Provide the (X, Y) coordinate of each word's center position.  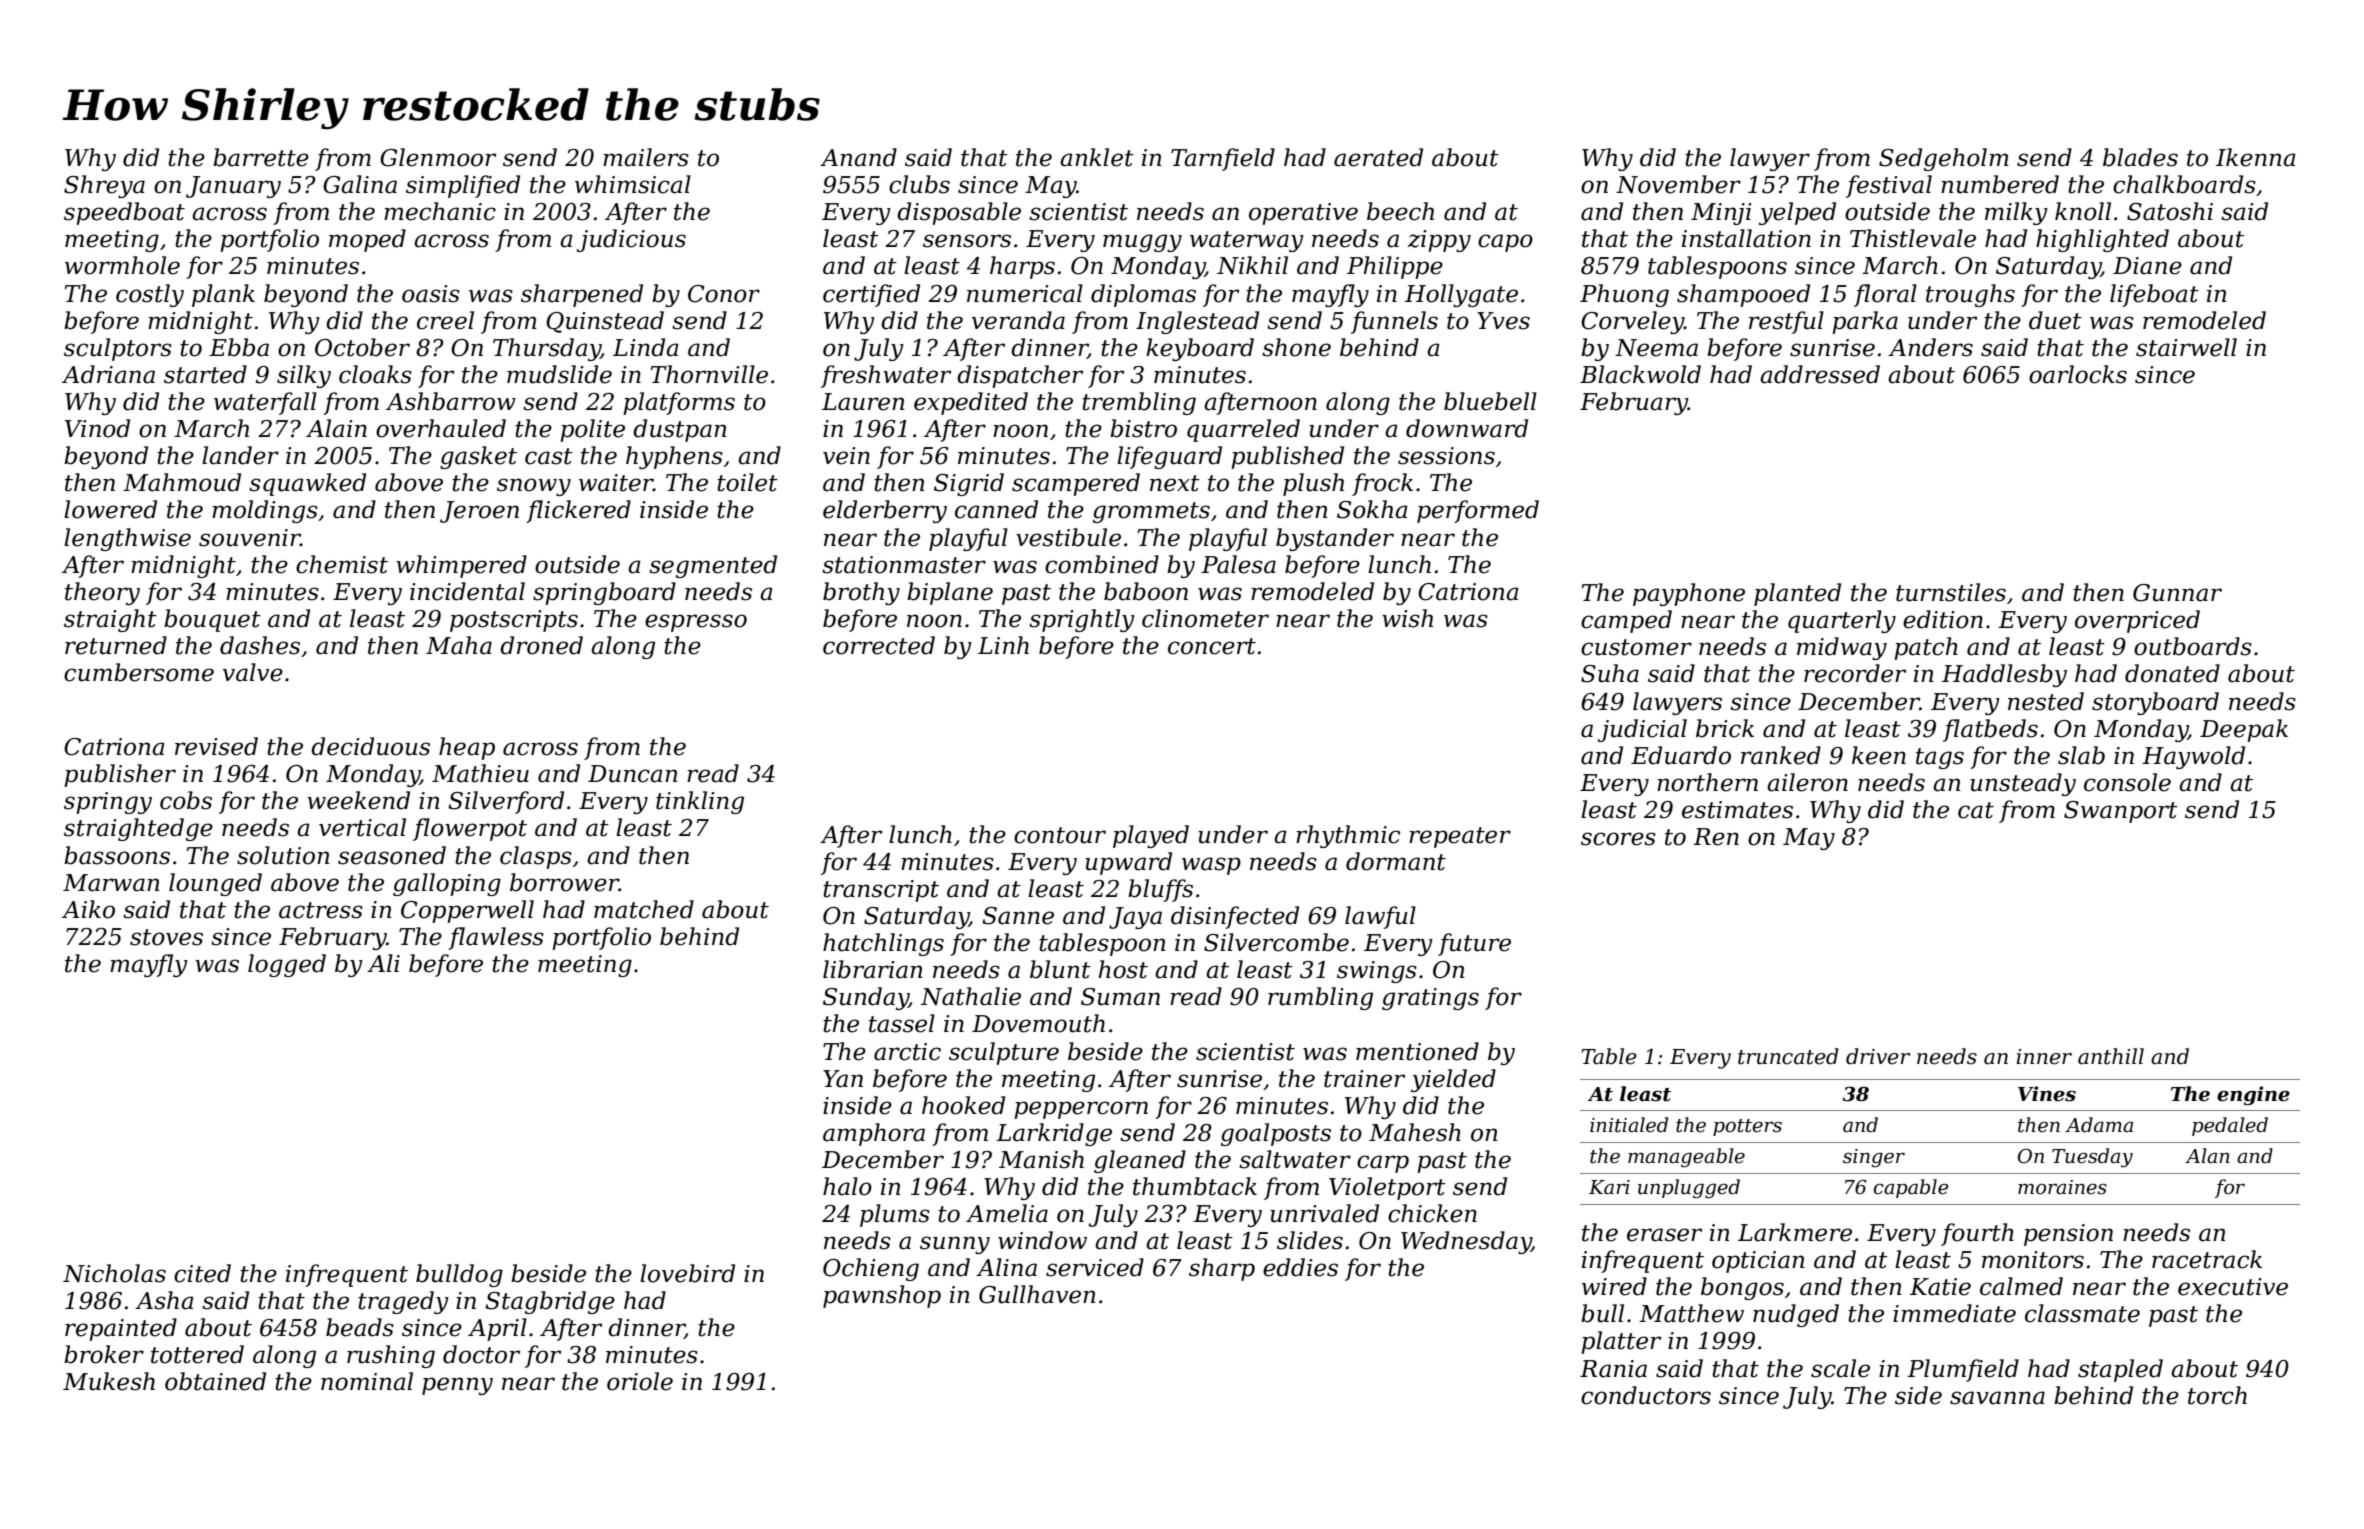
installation (1746, 238)
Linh (1003, 645)
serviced (1095, 1267)
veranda (1018, 320)
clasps (536, 857)
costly (150, 295)
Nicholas (114, 1273)
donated (2172, 673)
